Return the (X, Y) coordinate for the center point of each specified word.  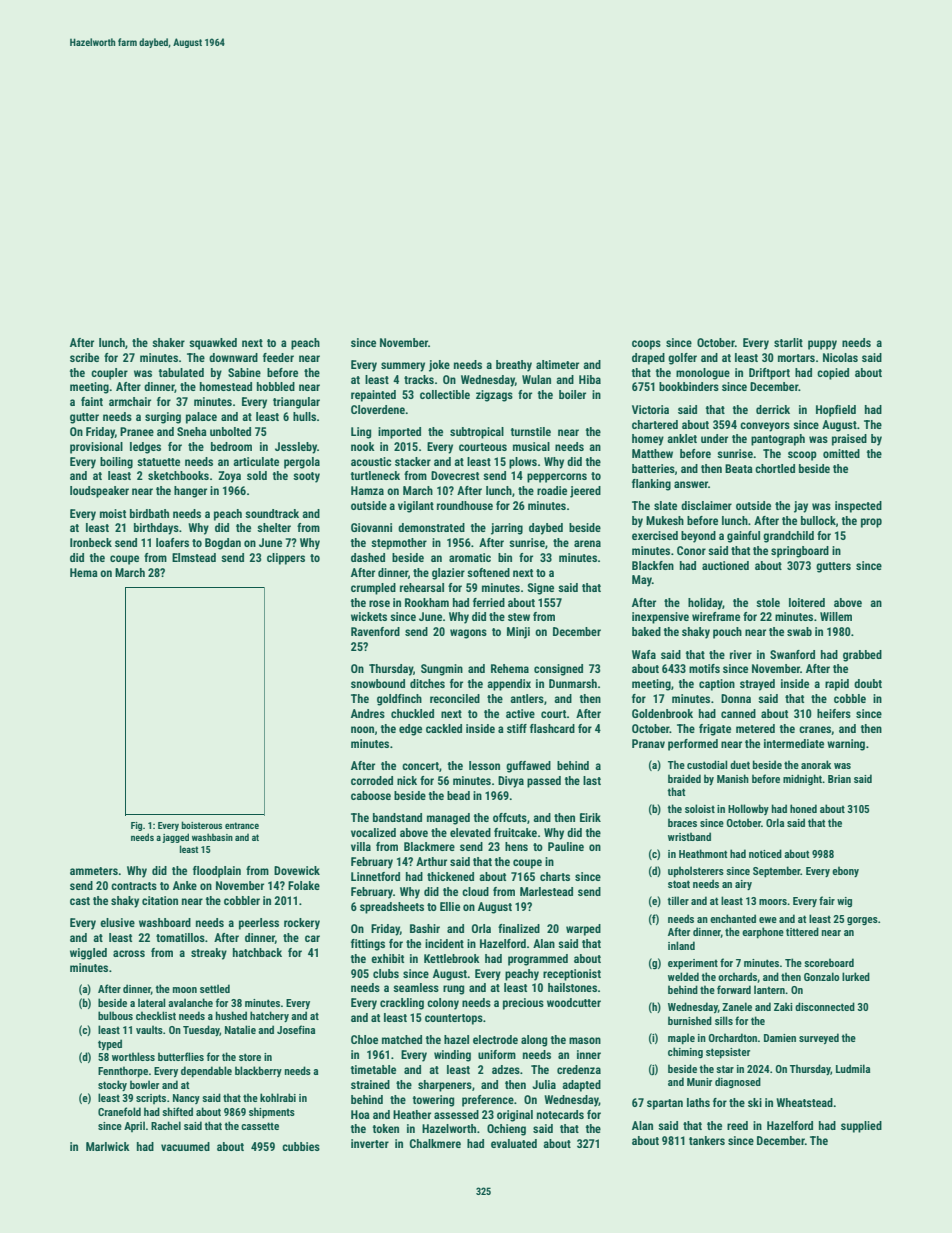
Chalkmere (435, 1143)
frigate (715, 730)
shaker (168, 342)
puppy (822, 345)
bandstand (397, 817)
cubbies (301, 1146)
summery (403, 367)
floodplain (217, 872)
